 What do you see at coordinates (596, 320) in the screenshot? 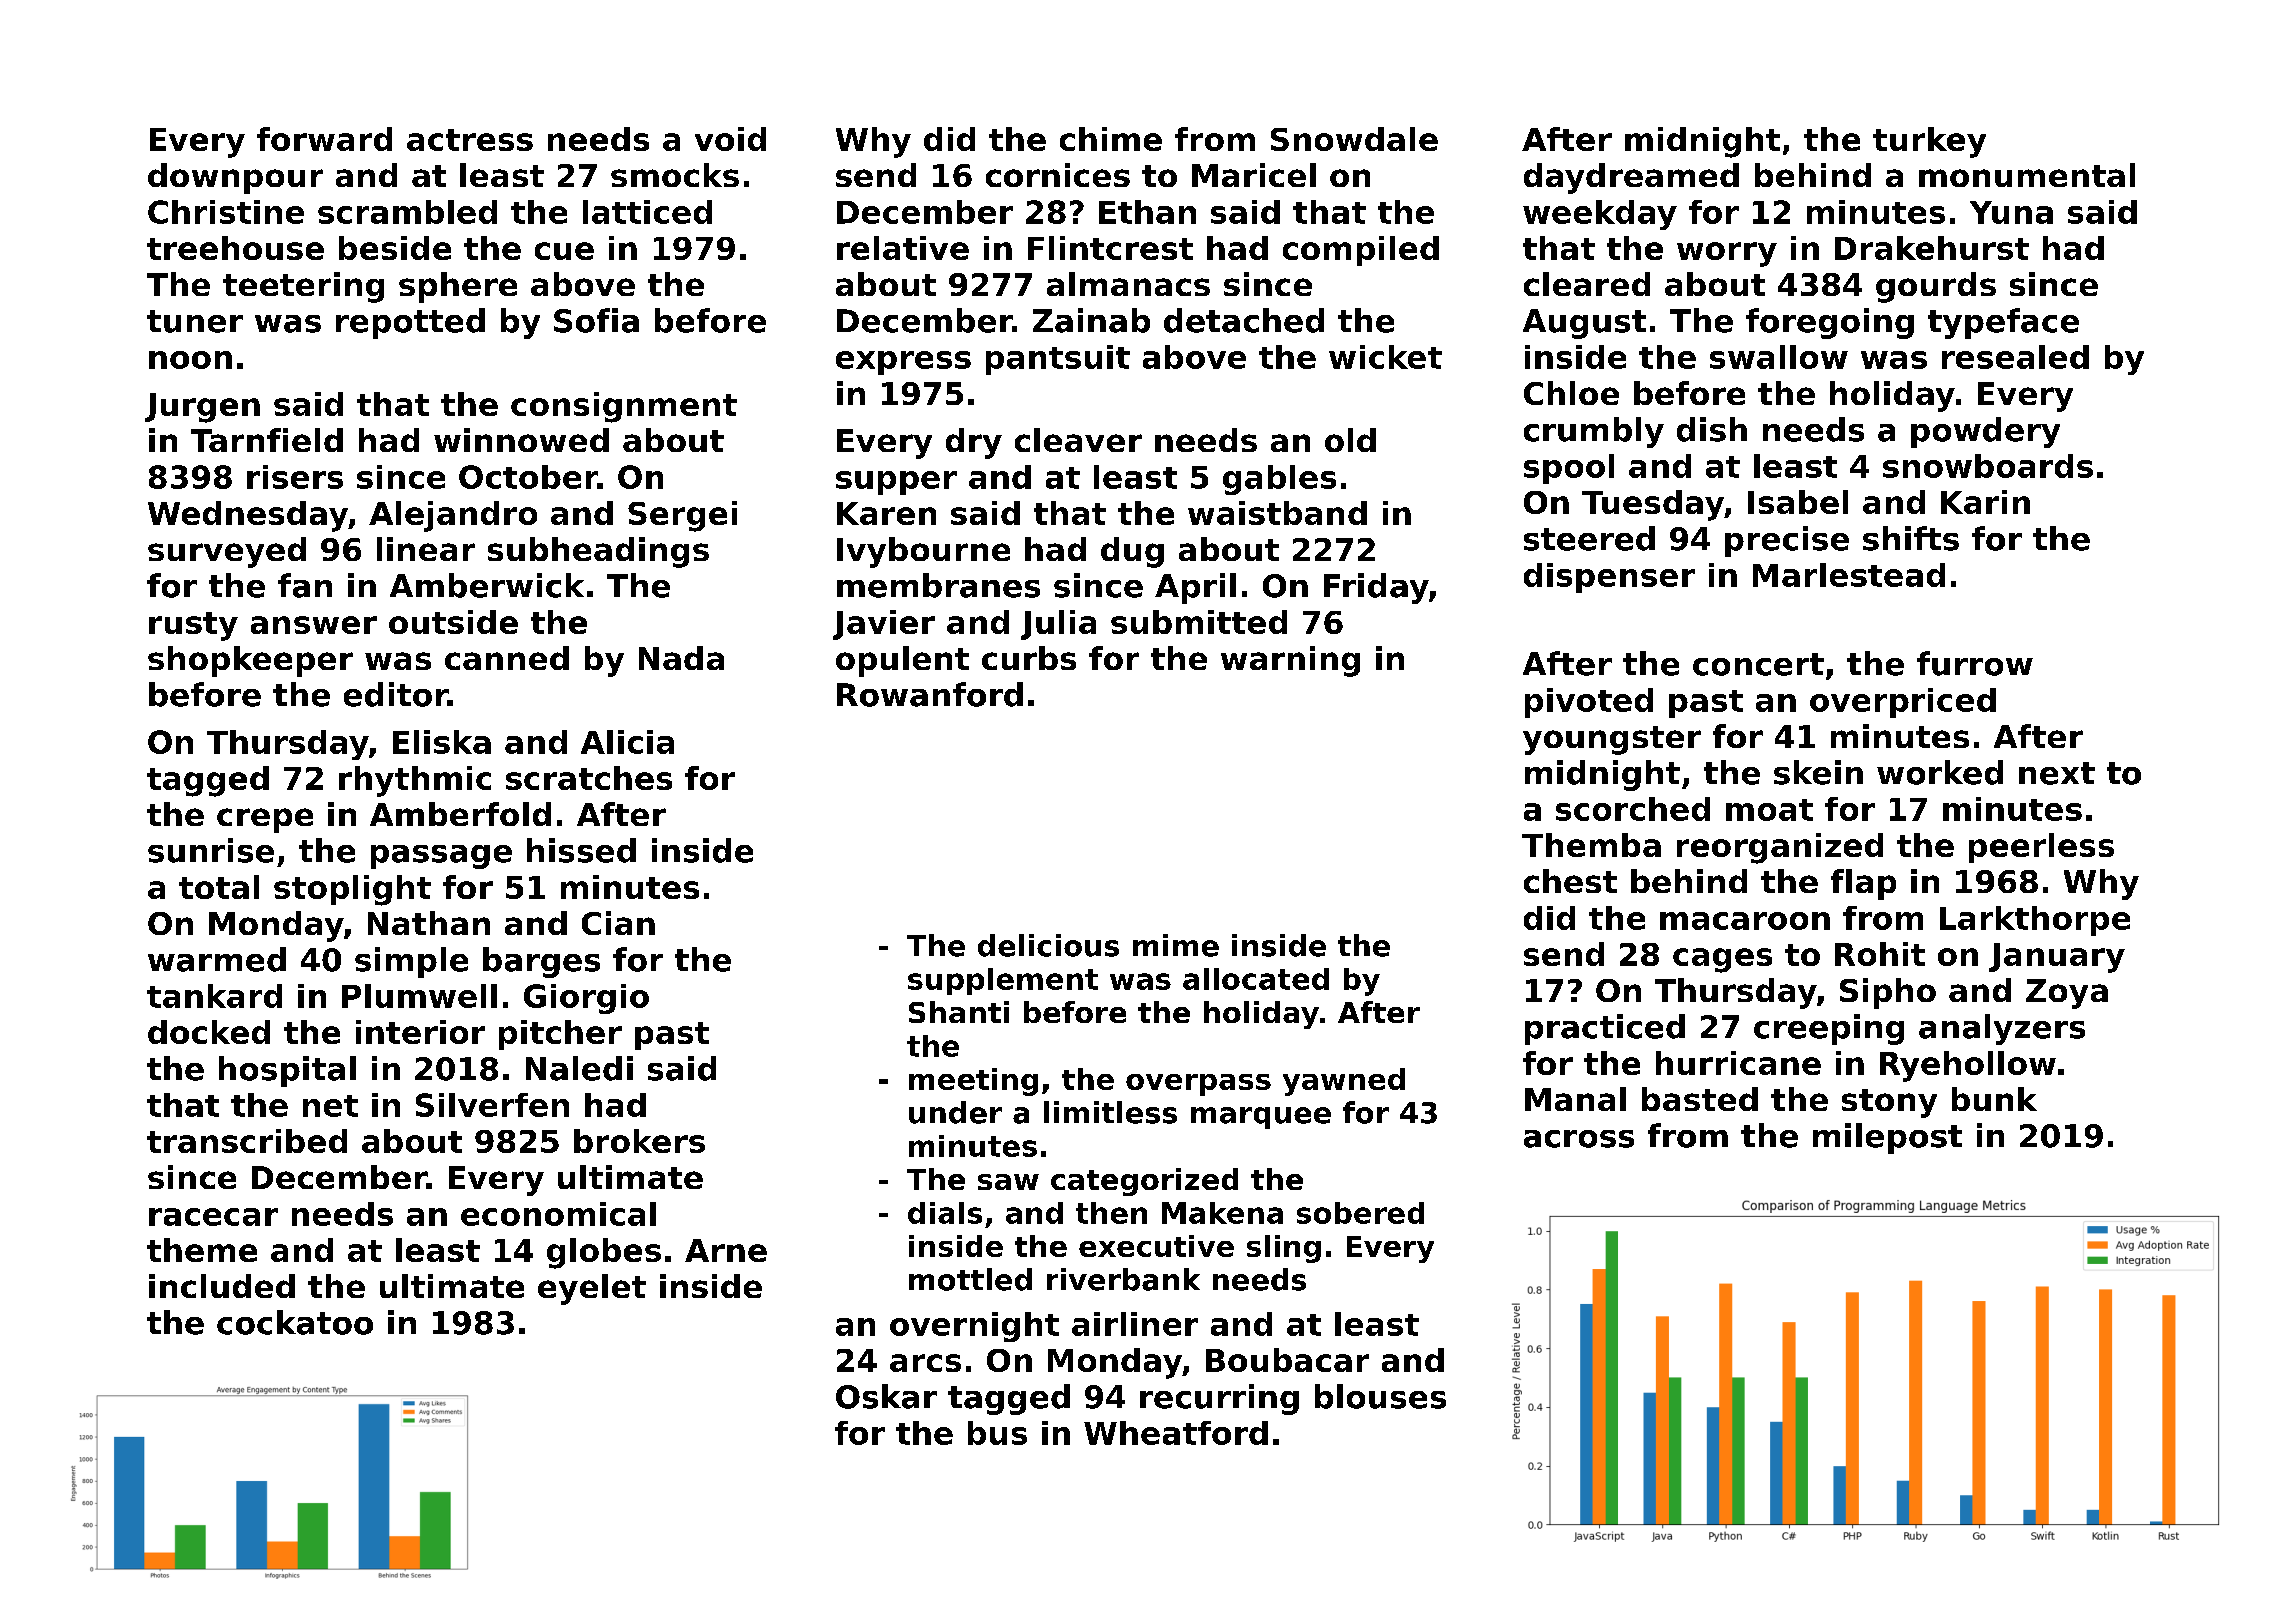
I see `Sofia` at bounding box center [596, 320].
